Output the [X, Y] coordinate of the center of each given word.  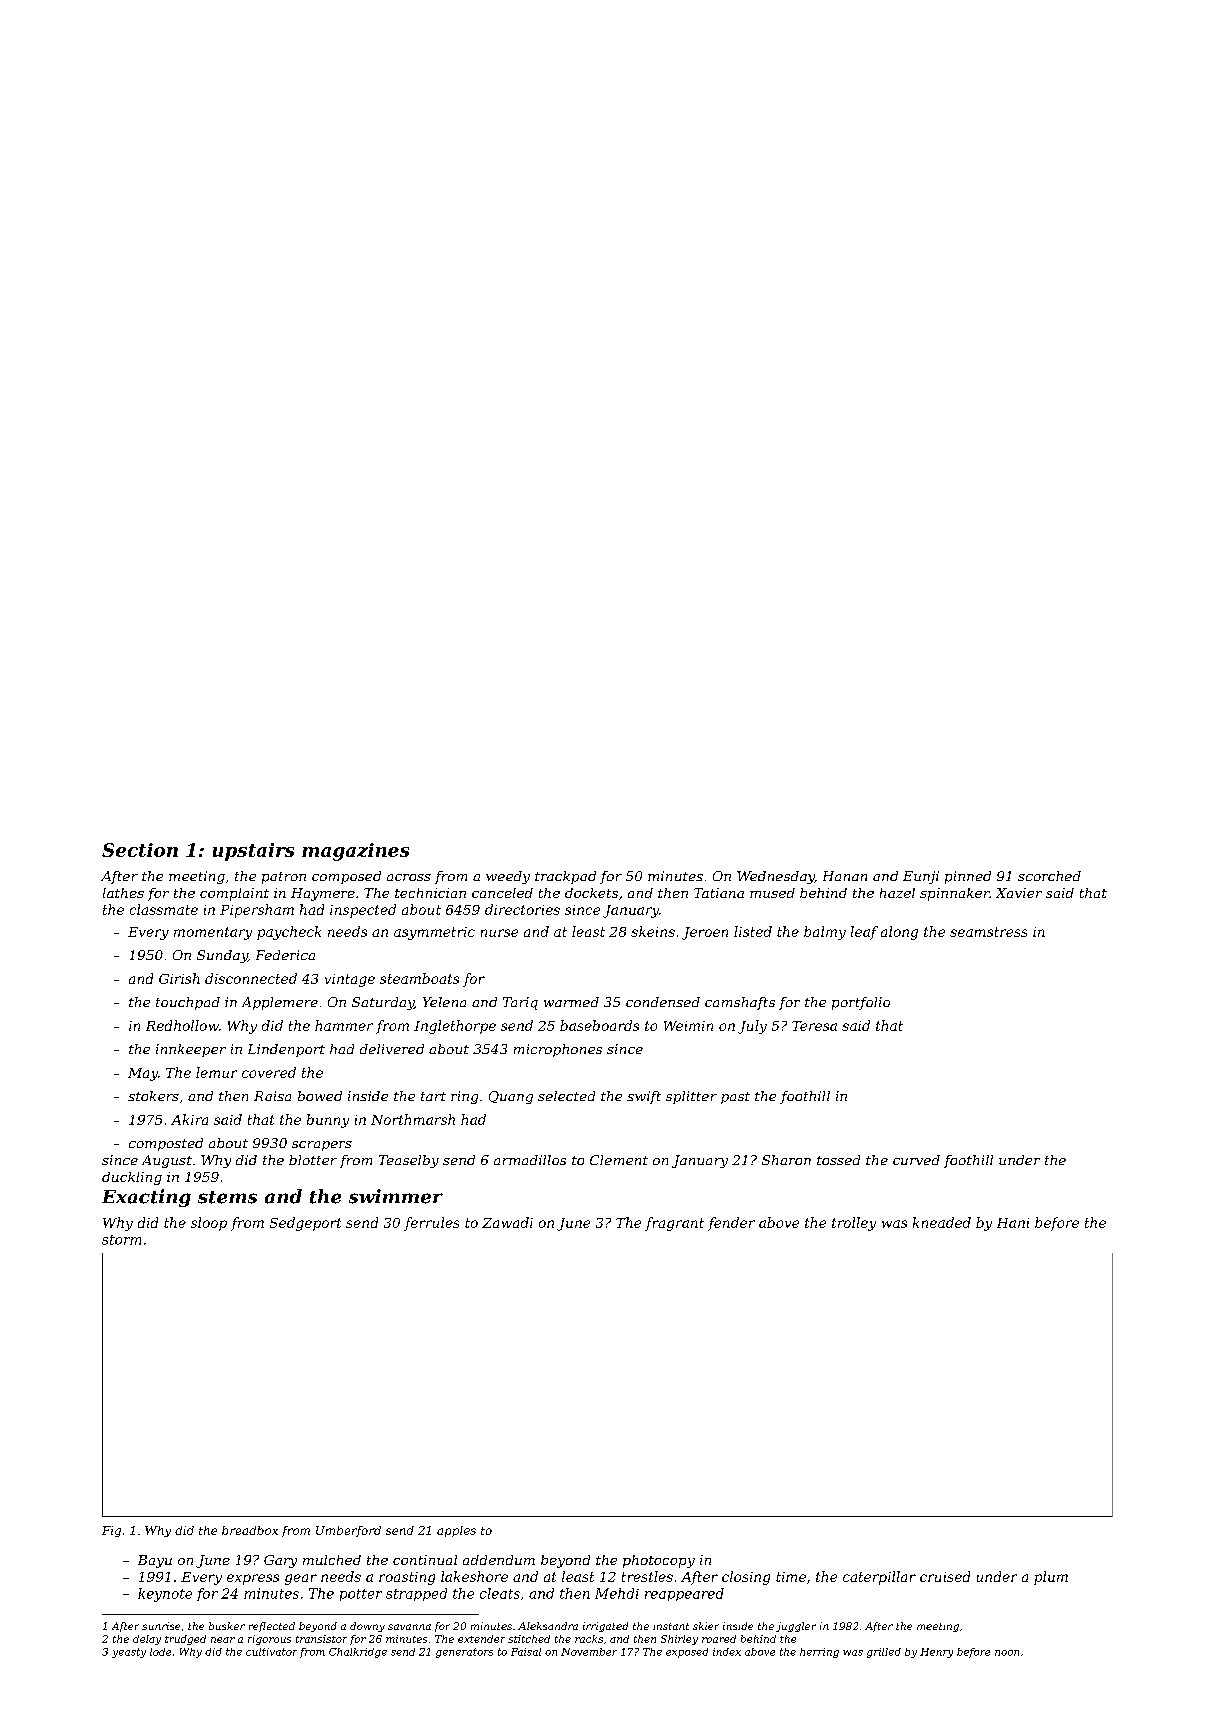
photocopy [659, 1561]
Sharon [786, 1160]
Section [140, 850]
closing [746, 1578]
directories [522, 909]
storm [121, 1240]
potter [361, 1595]
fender [731, 1224]
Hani [1013, 1223]
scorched [1049, 876]
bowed [320, 1096]
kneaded [942, 1222]
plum [1051, 1578]
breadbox [250, 1530]
